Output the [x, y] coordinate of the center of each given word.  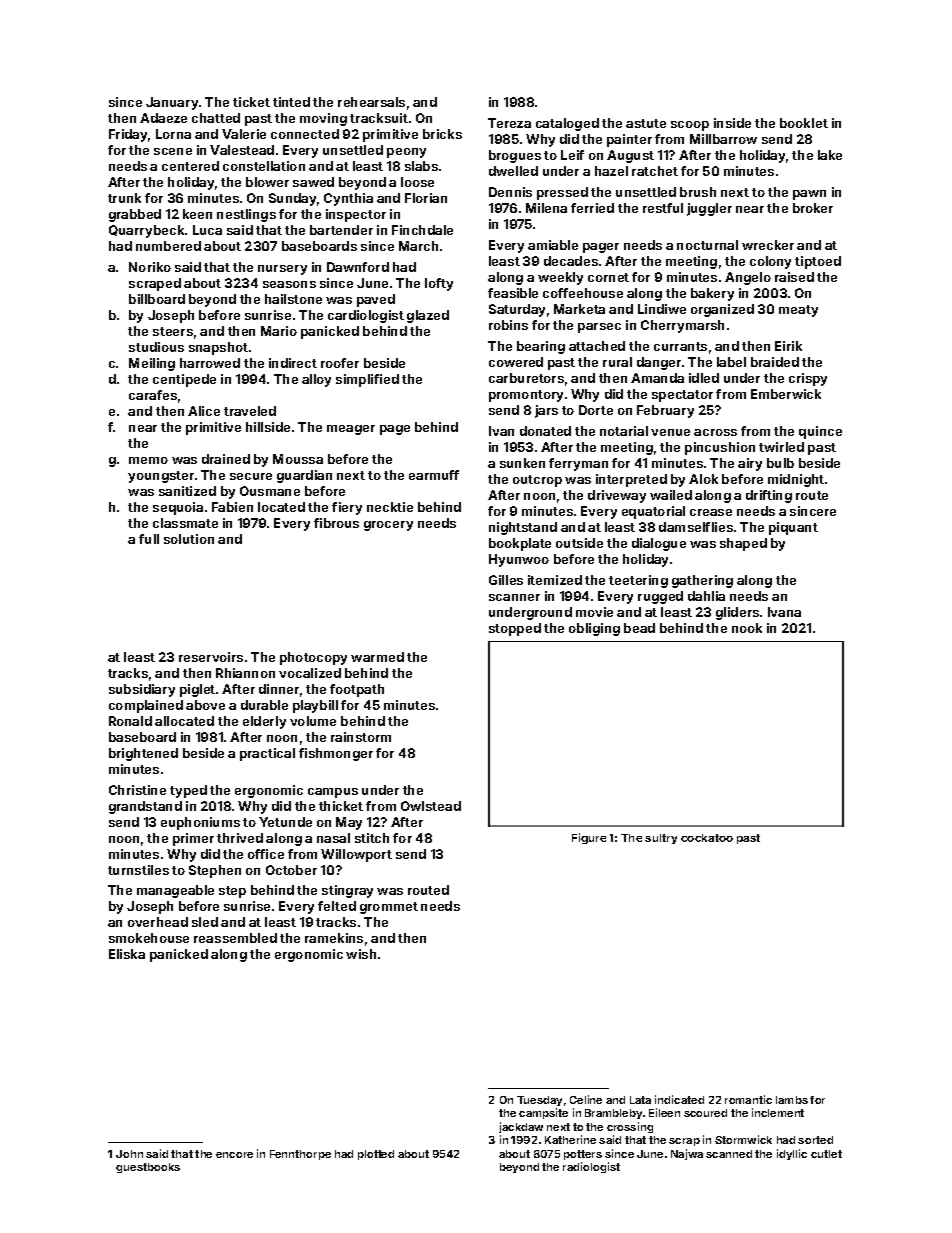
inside [732, 123]
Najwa [687, 1154]
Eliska [127, 954]
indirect [293, 363]
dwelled [513, 171]
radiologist [591, 1167]
